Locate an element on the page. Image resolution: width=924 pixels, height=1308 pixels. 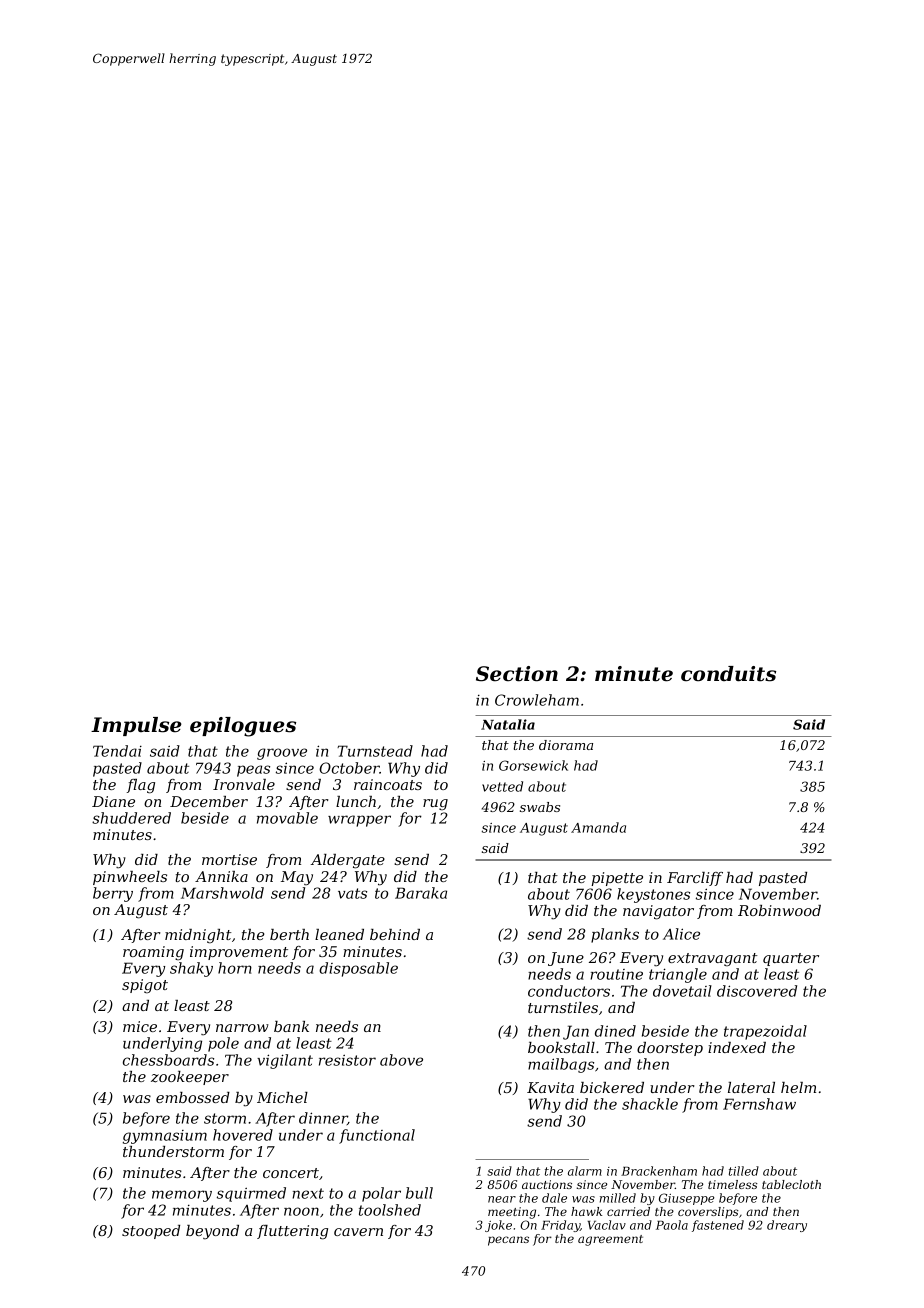
beyond is located at coordinates (212, 1232).
